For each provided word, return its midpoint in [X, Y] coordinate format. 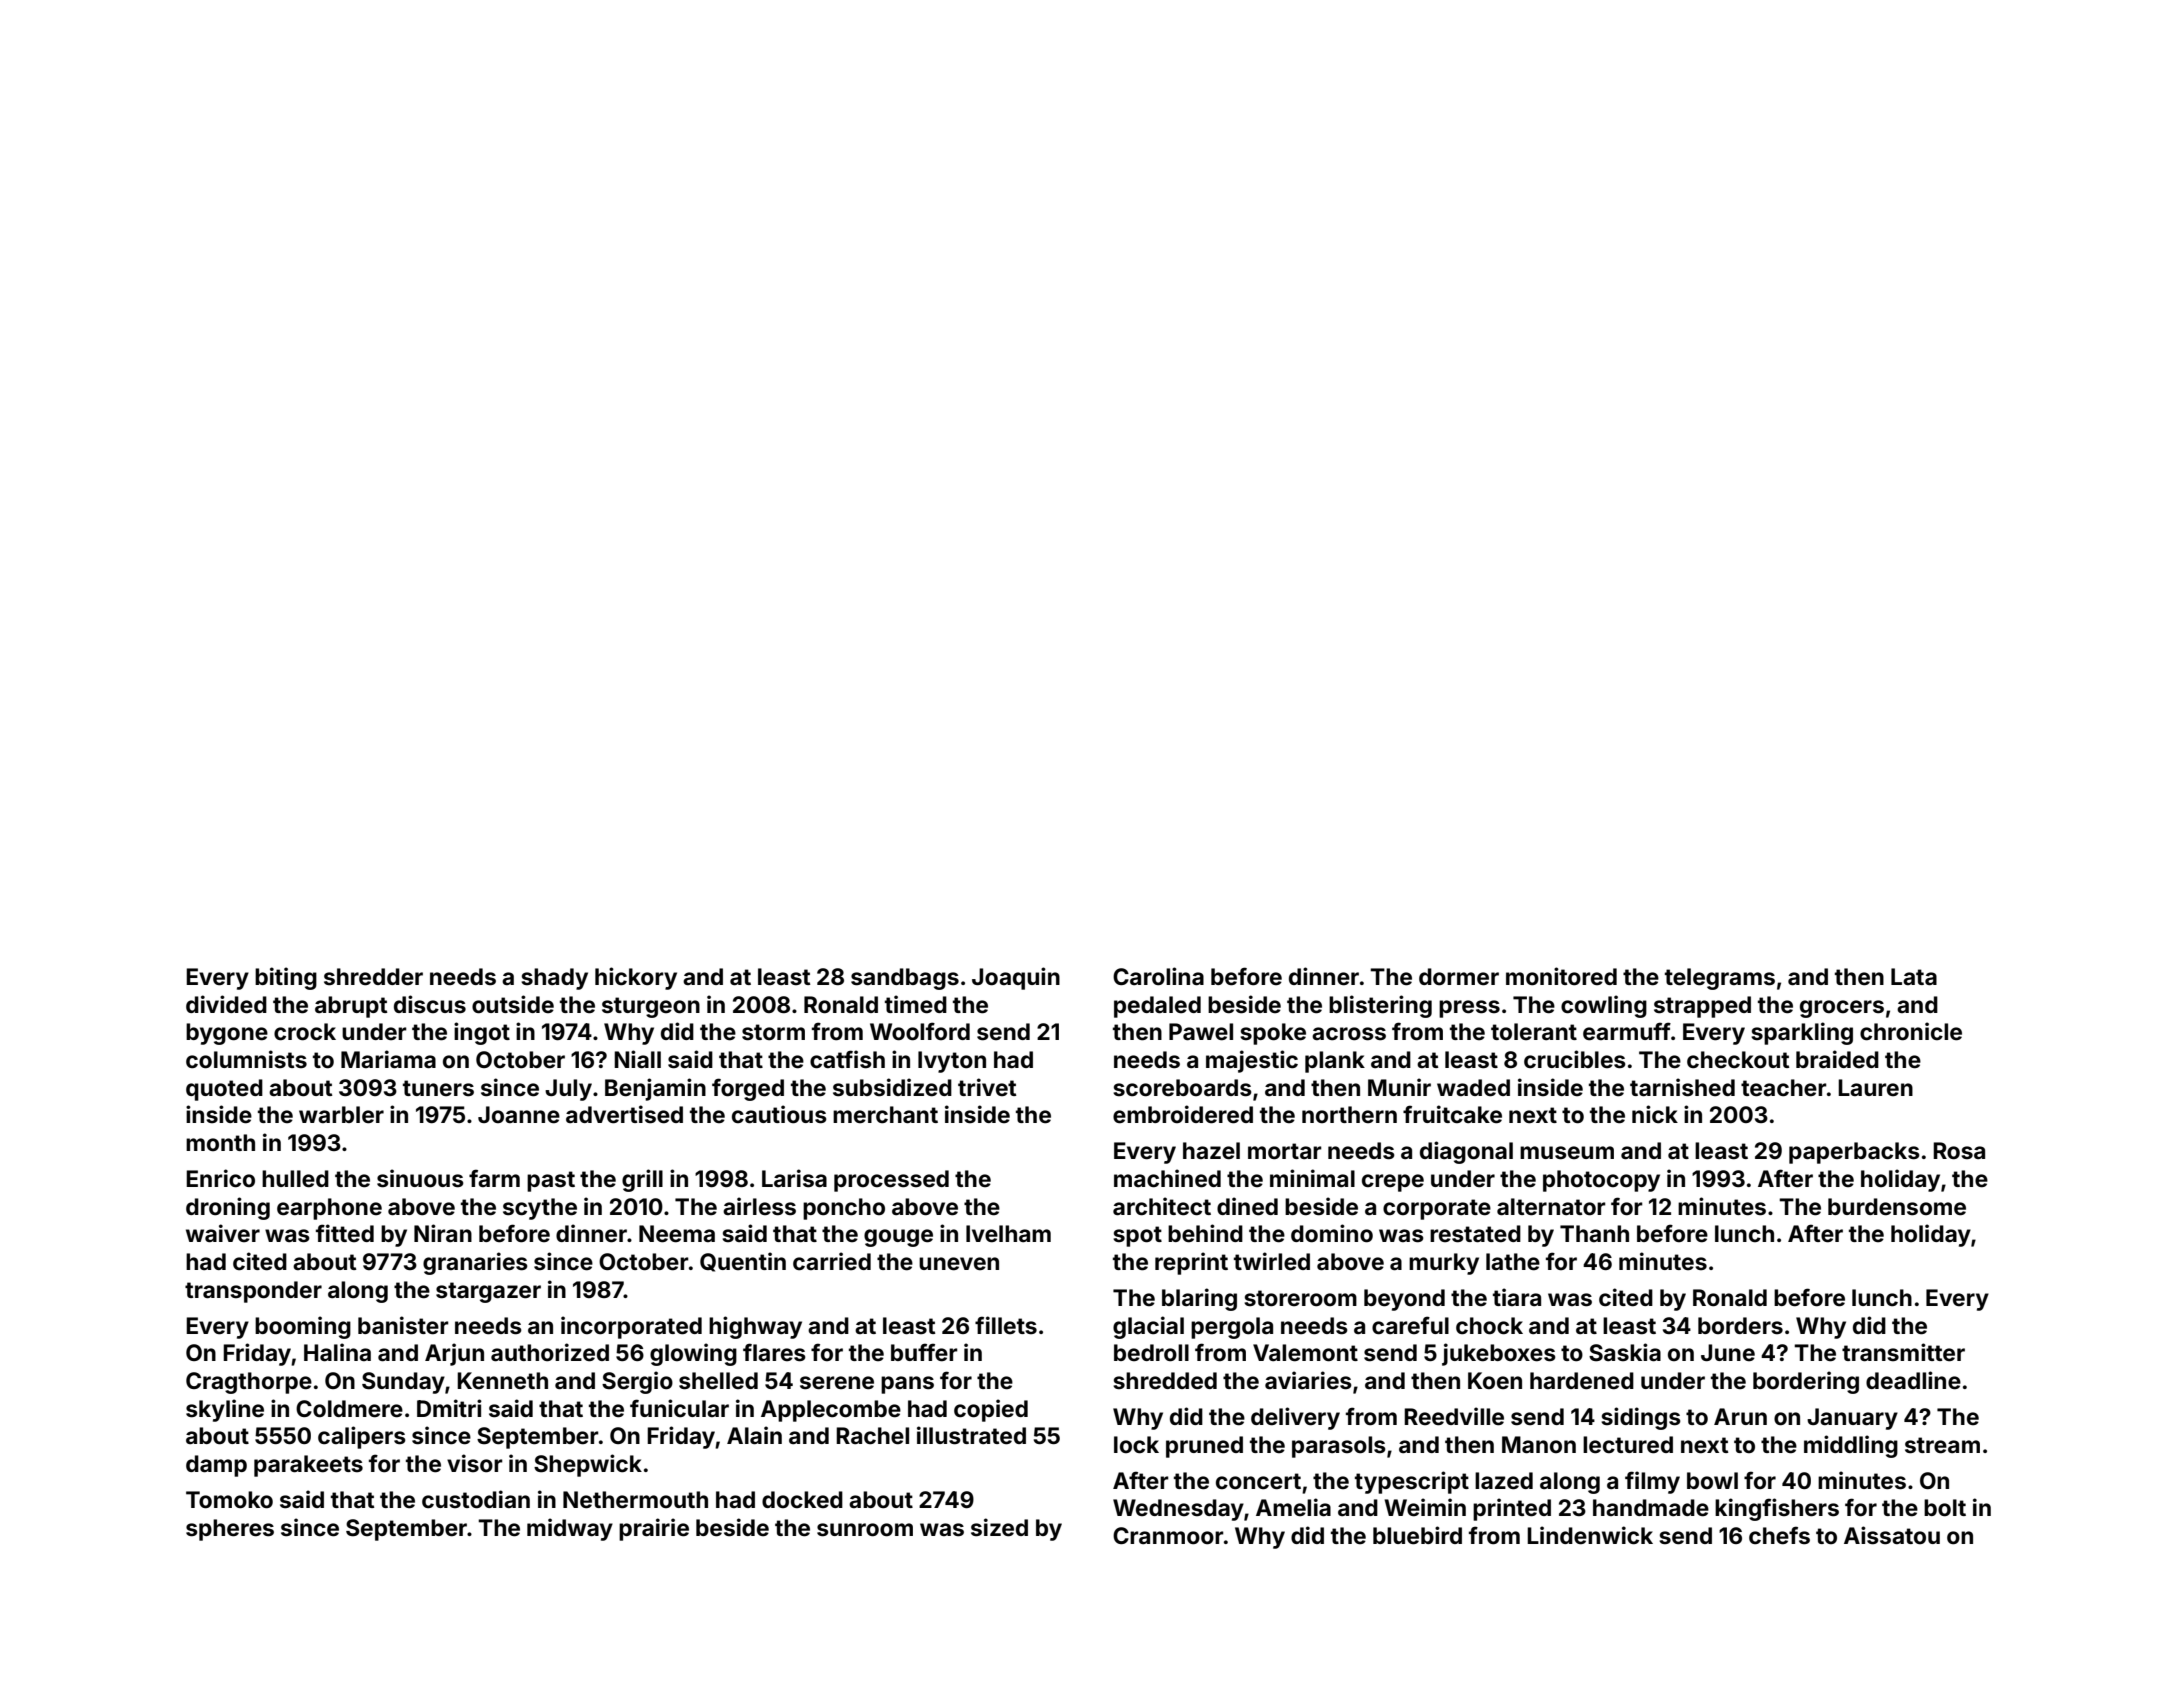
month [220, 1142]
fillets [1006, 1325]
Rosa [1959, 1151]
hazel [1211, 1151]
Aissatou [1892, 1535]
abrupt [351, 1007]
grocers [1842, 1009]
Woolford [920, 1031]
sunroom [865, 1530]
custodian [476, 1499]
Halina [337, 1352]
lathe [1513, 1262]
